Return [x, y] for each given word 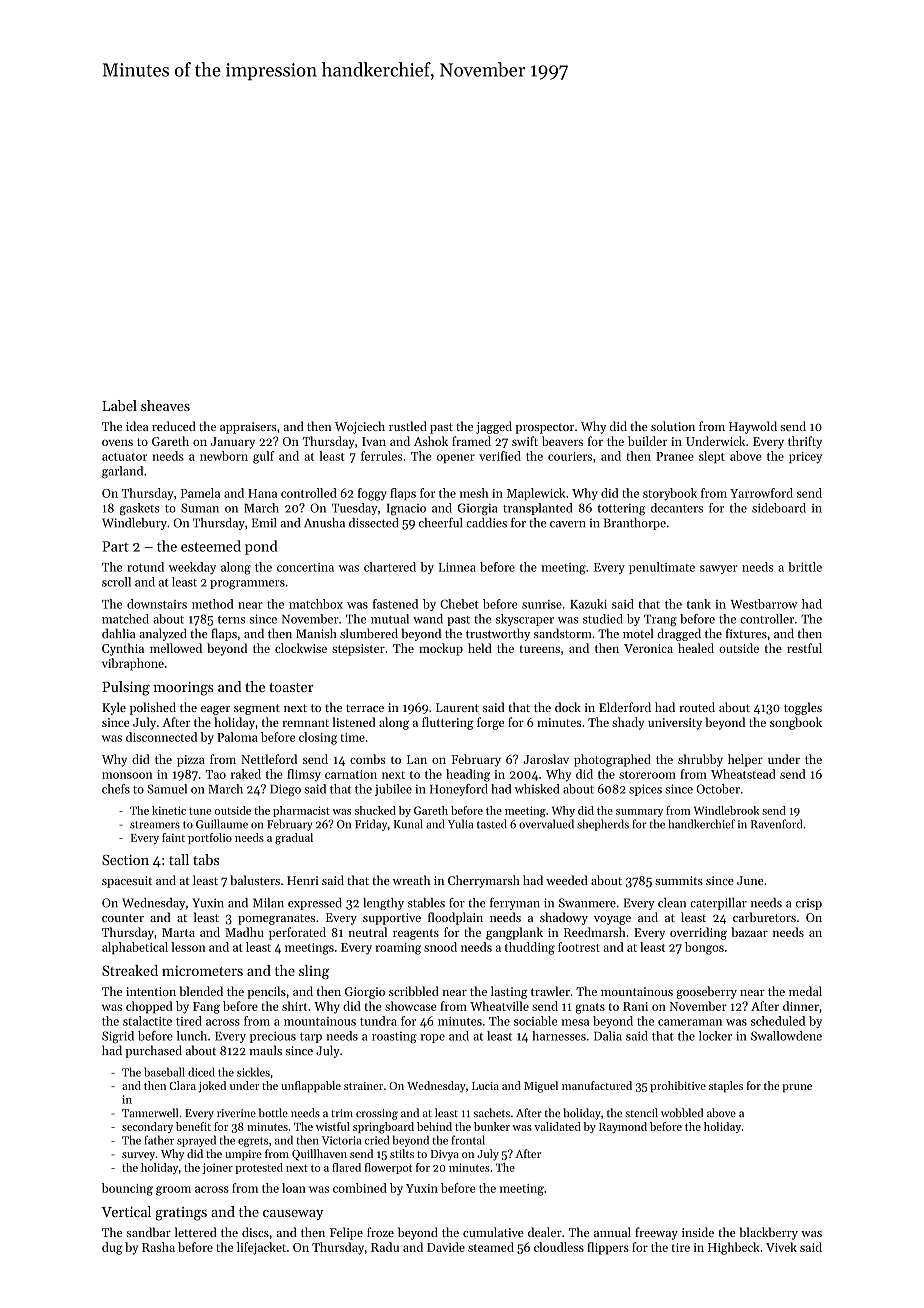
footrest [579, 947]
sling [314, 972]
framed [471, 441]
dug [112, 1248]
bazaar [749, 932]
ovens [117, 442]
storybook [670, 494]
